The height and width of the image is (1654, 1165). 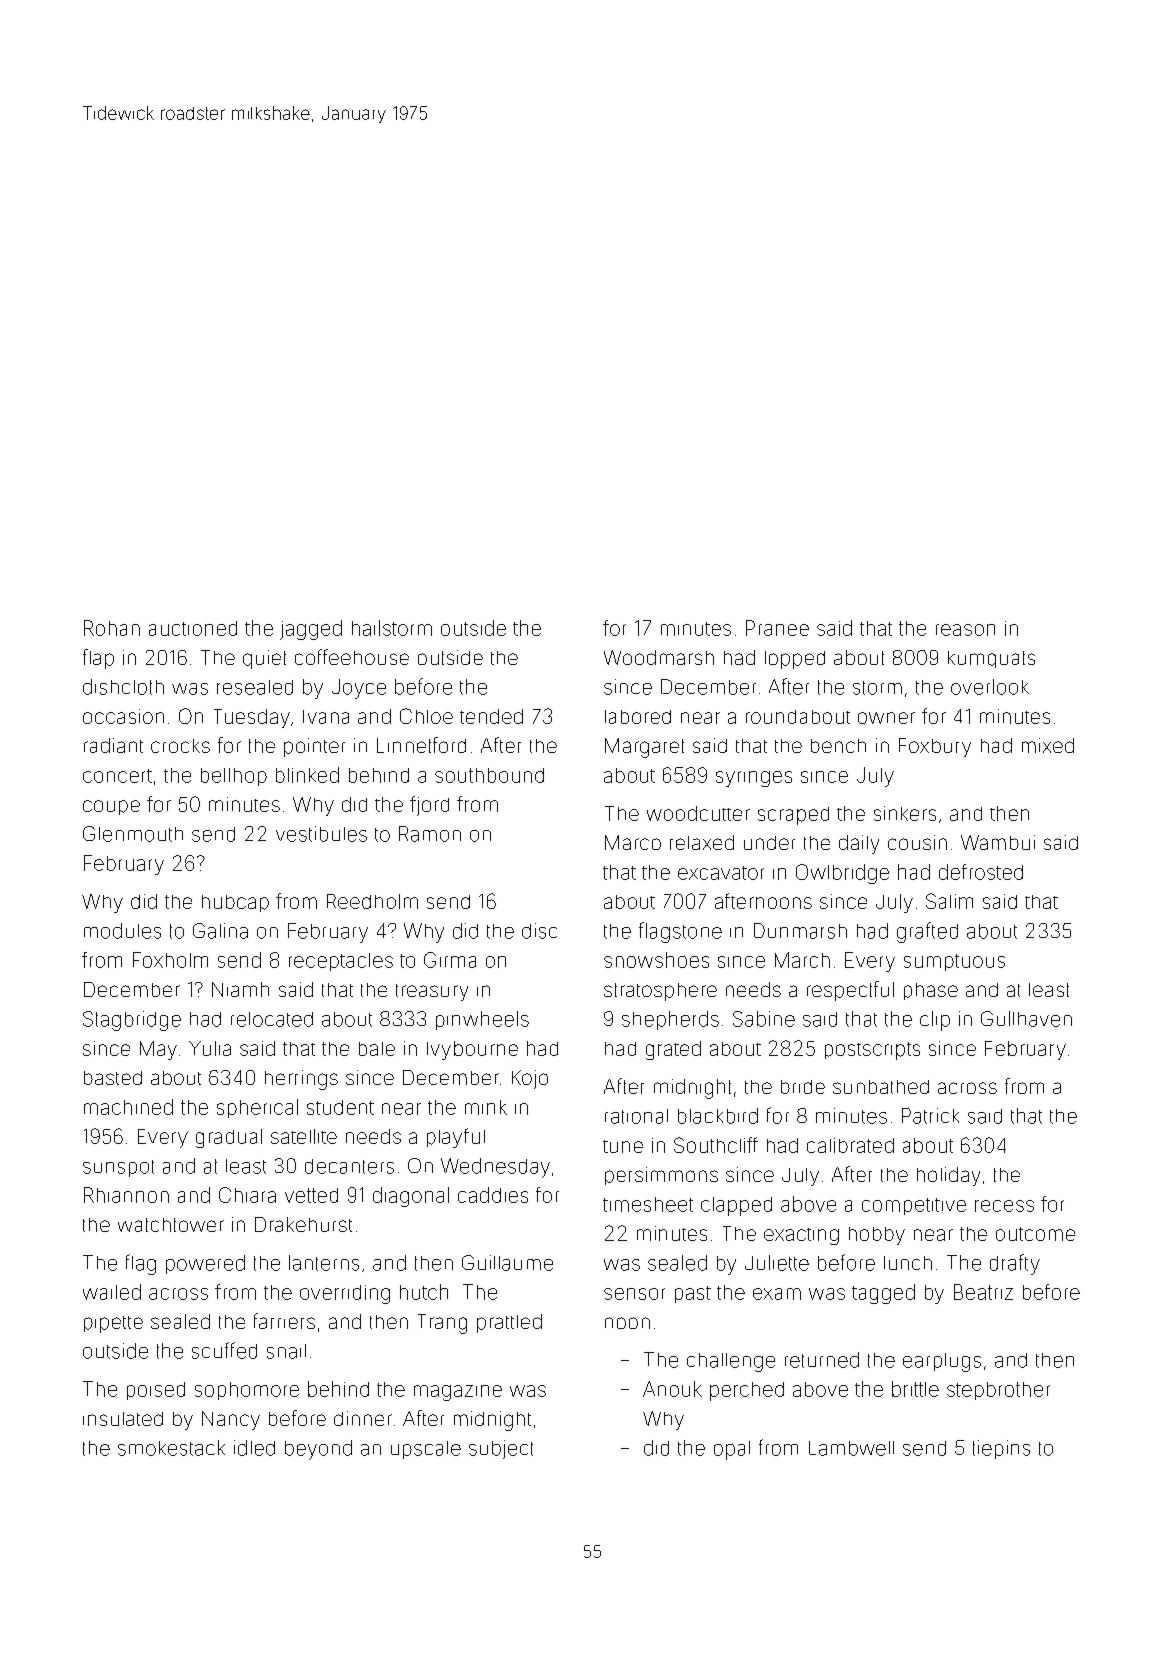 What do you see at coordinates (793, 816) in the image?
I see `scraped` at bounding box center [793, 816].
